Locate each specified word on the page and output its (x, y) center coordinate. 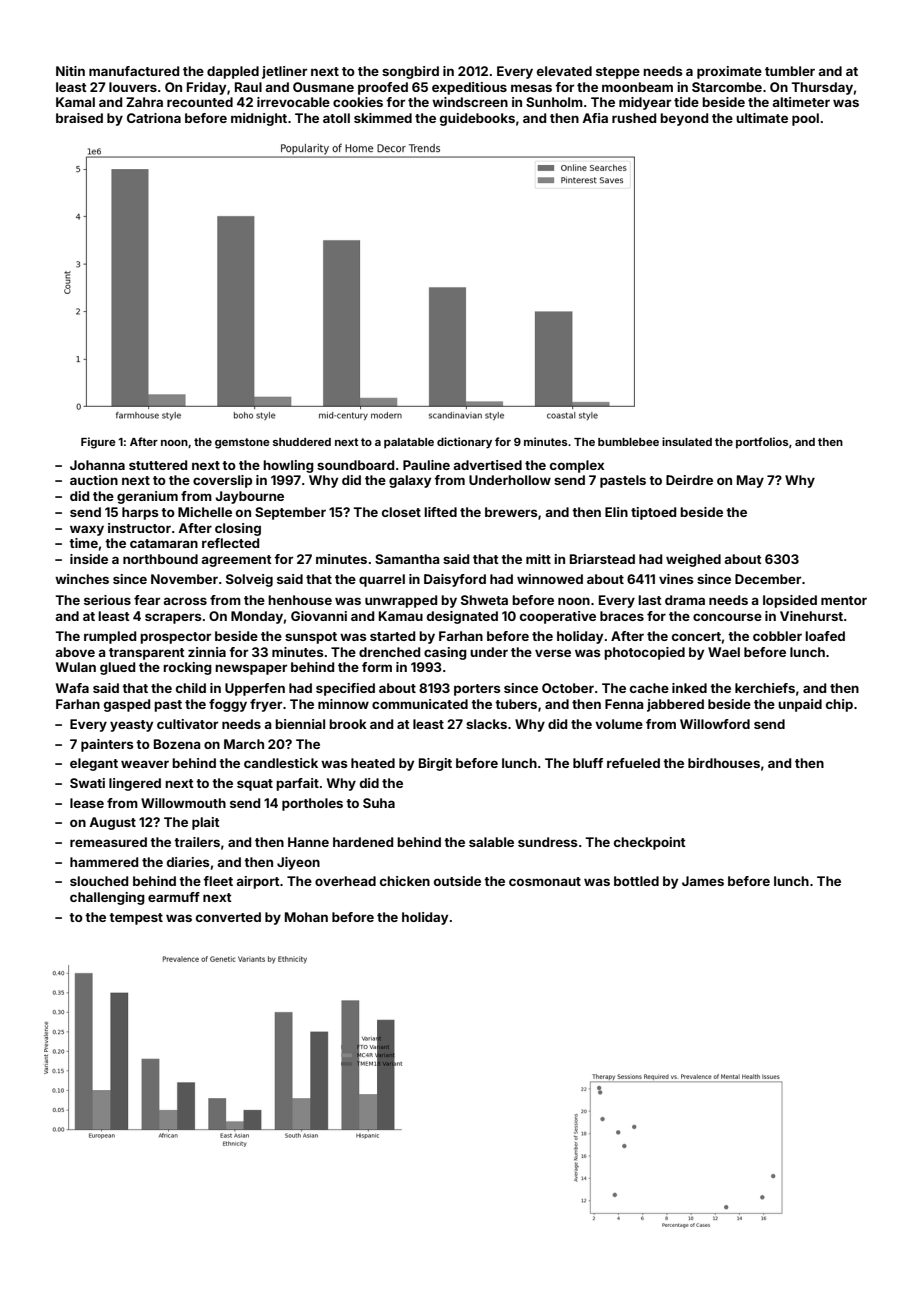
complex (577, 466)
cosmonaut (545, 881)
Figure (98, 443)
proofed (383, 88)
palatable (409, 443)
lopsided (790, 601)
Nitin (70, 71)
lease (87, 803)
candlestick (281, 763)
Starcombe (727, 87)
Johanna (97, 465)
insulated (687, 441)
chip (839, 705)
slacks (486, 724)
